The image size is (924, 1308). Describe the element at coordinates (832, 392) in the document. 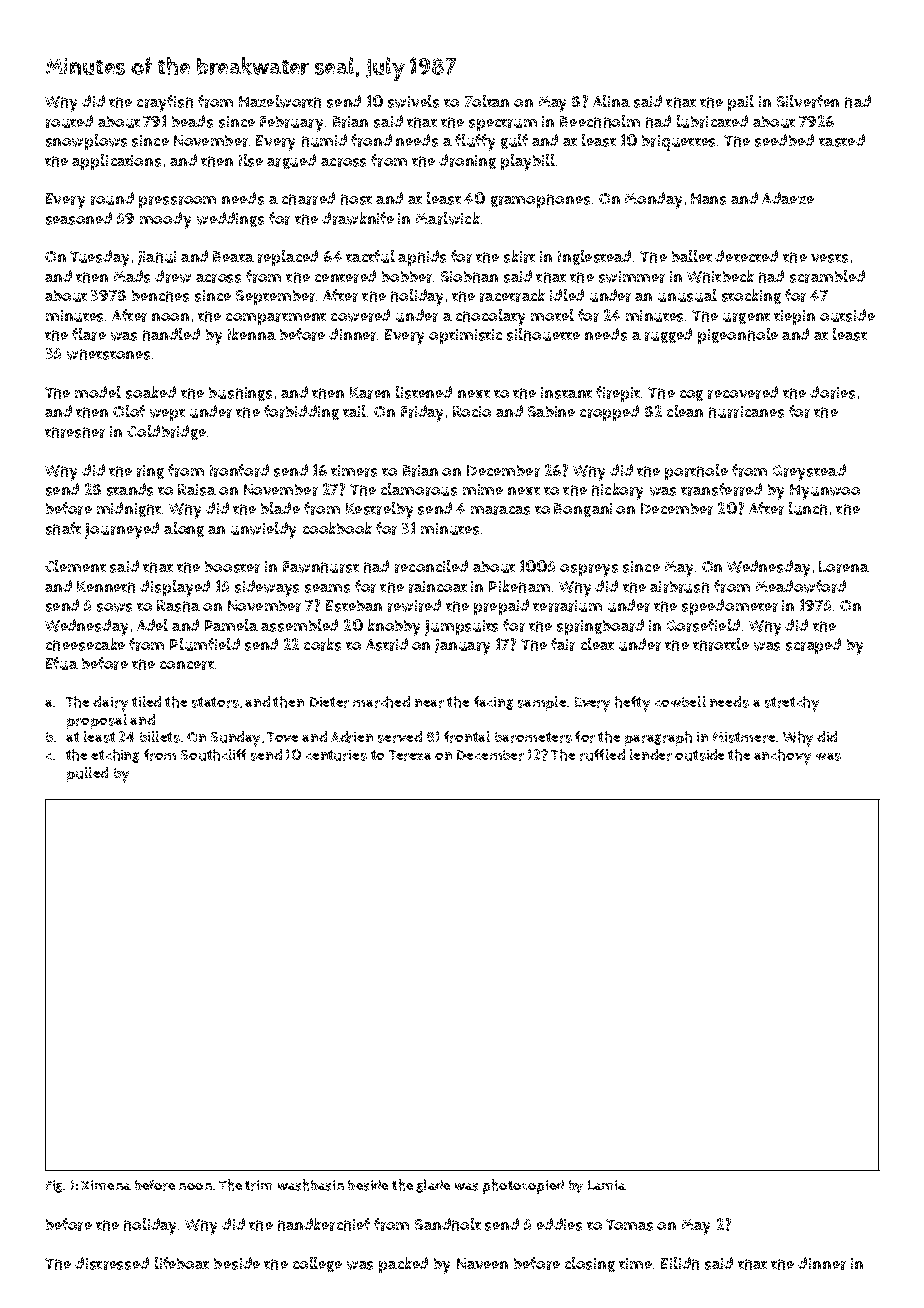

I see `dories` at that location.
